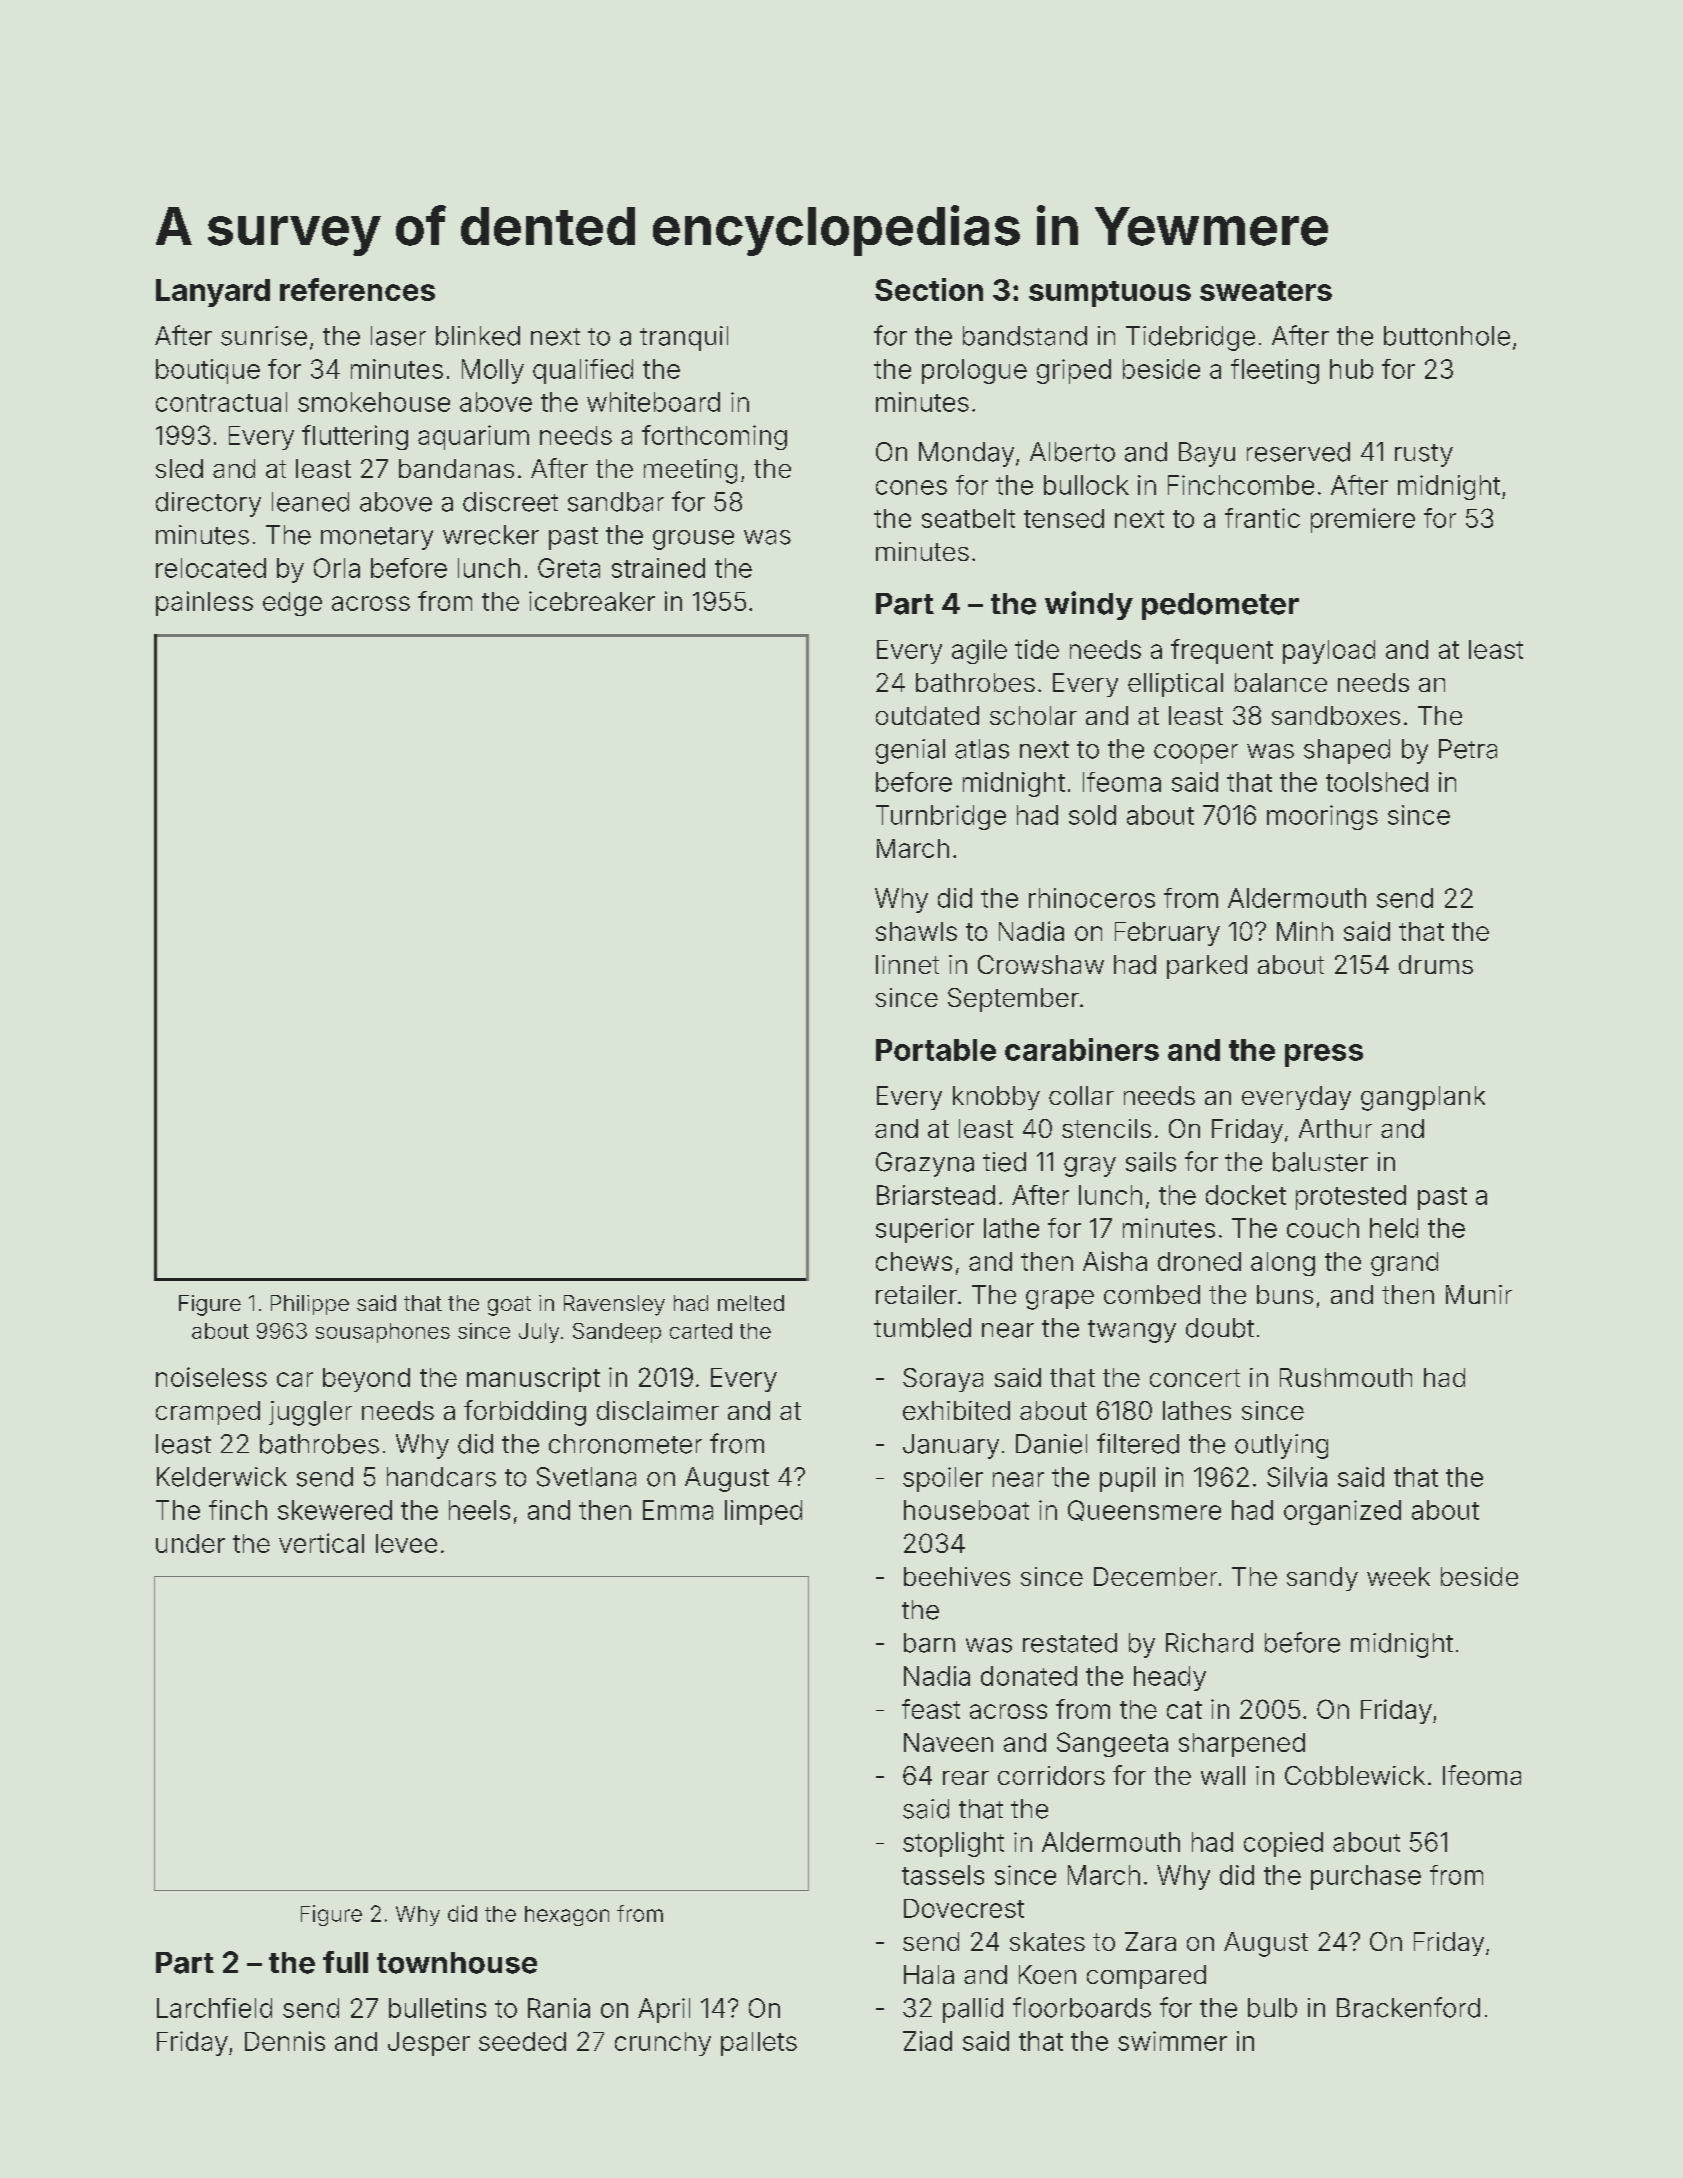  Describe the element at coordinates (213, 293) in the screenshot. I see `Lanyard` at that location.
